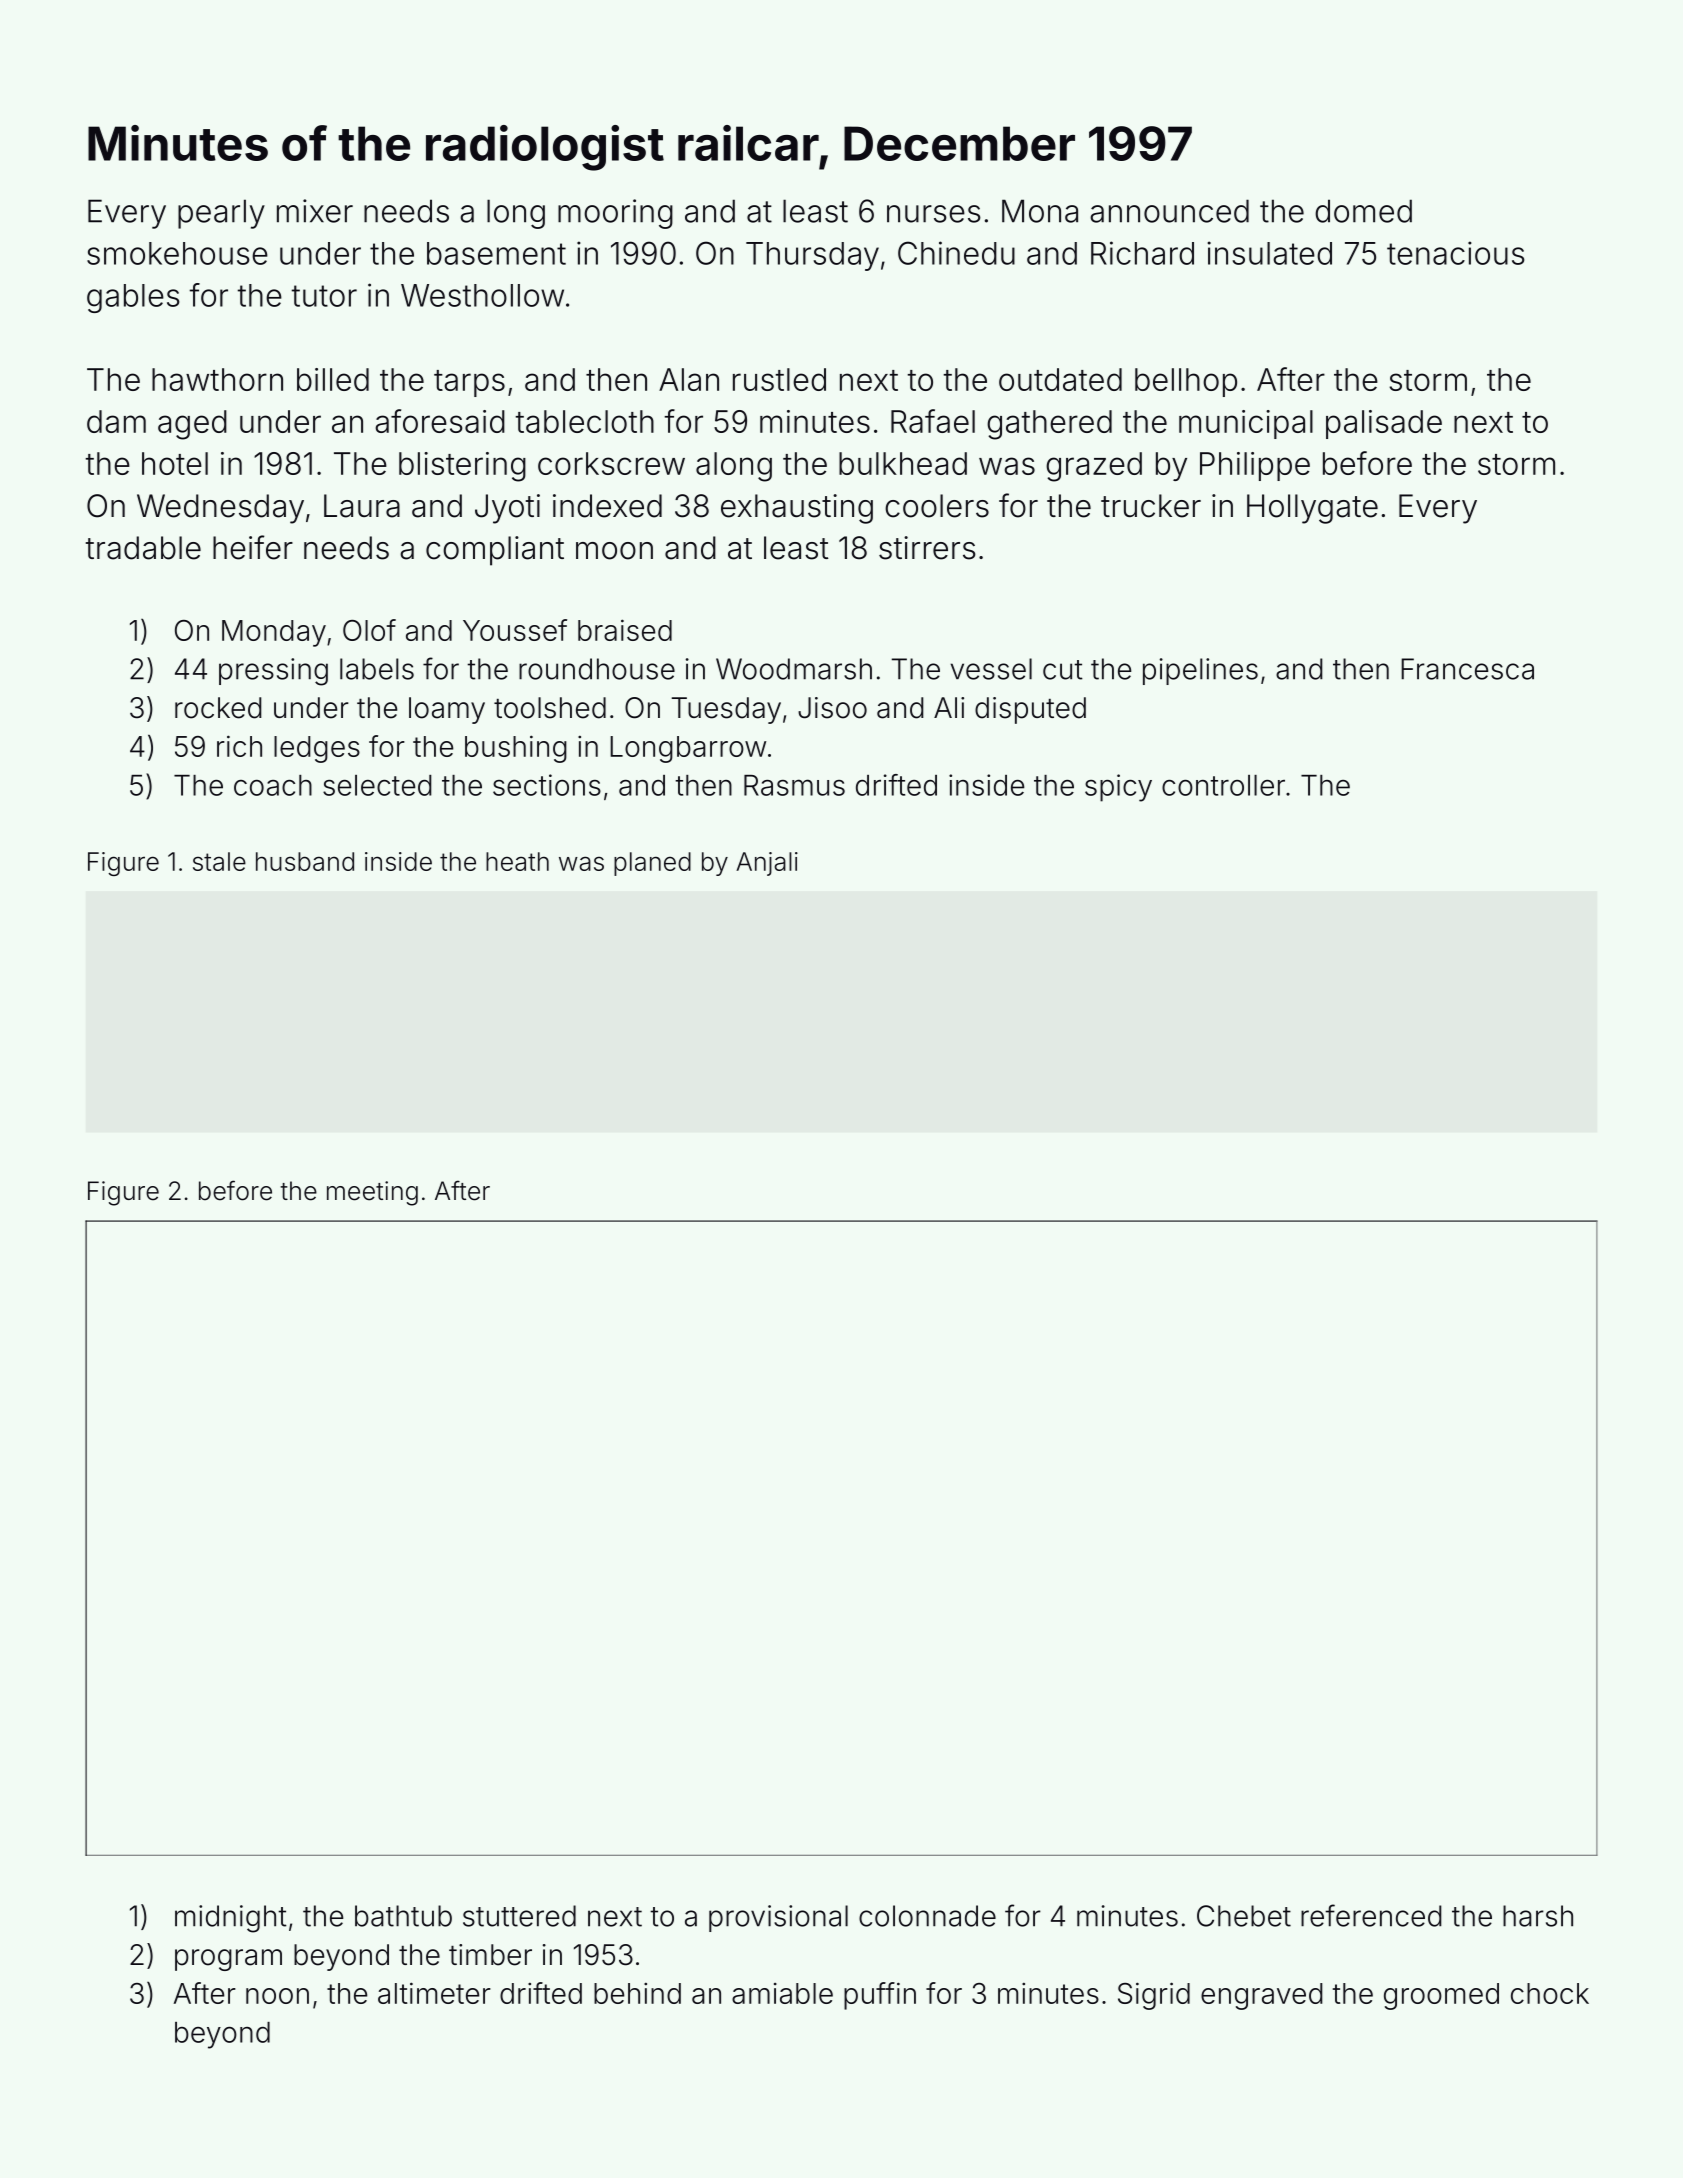 The image size is (1683, 2178). Describe the element at coordinates (1456, 253) in the page. I see `tenacious` at that location.
